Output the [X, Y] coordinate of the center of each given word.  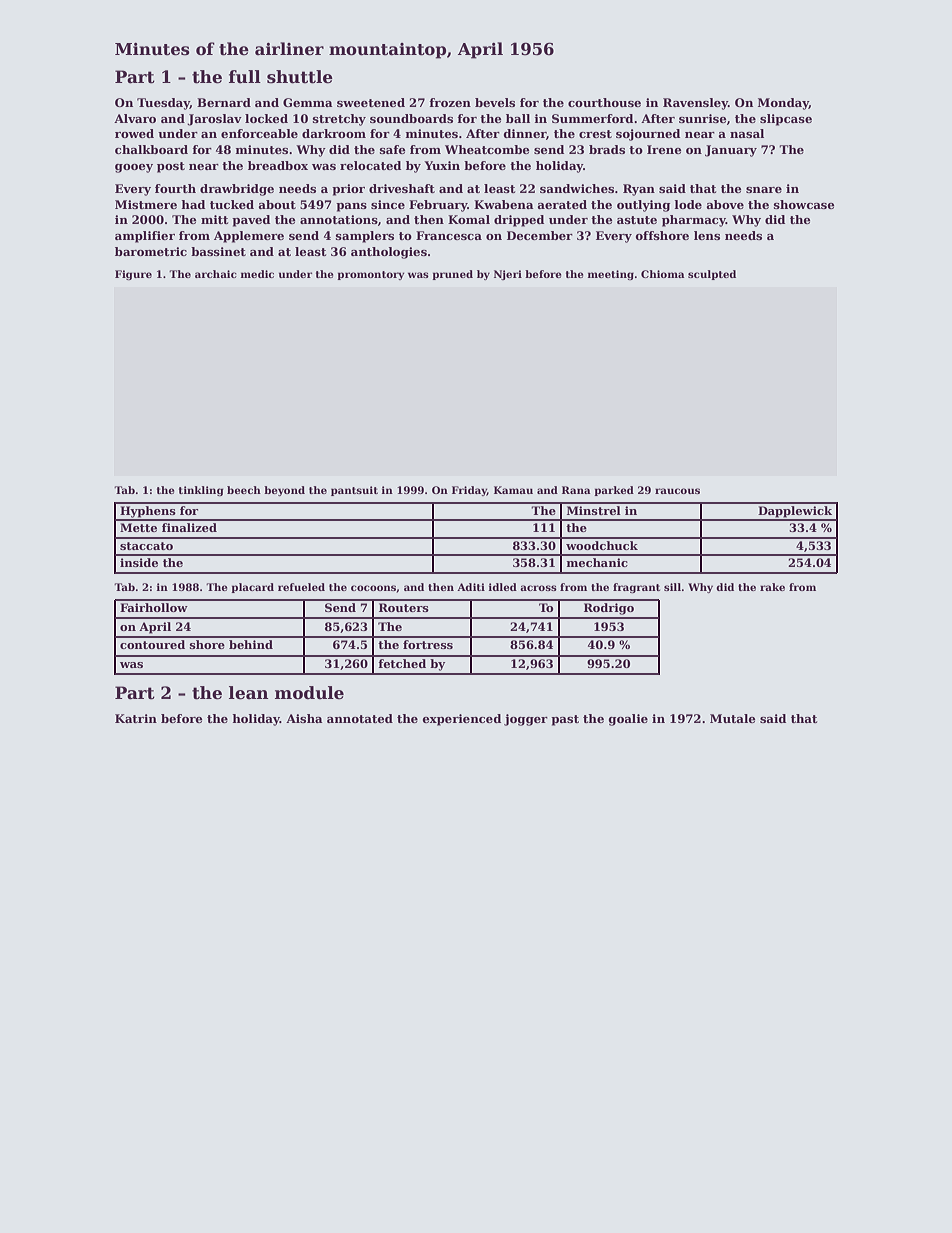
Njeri [508, 275]
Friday [469, 491]
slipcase [786, 120]
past [565, 720]
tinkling [201, 491]
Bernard [224, 102]
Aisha [304, 718]
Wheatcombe [487, 149]
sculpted [712, 275]
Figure [133, 275]
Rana [576, 490]
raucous [677, 491]
